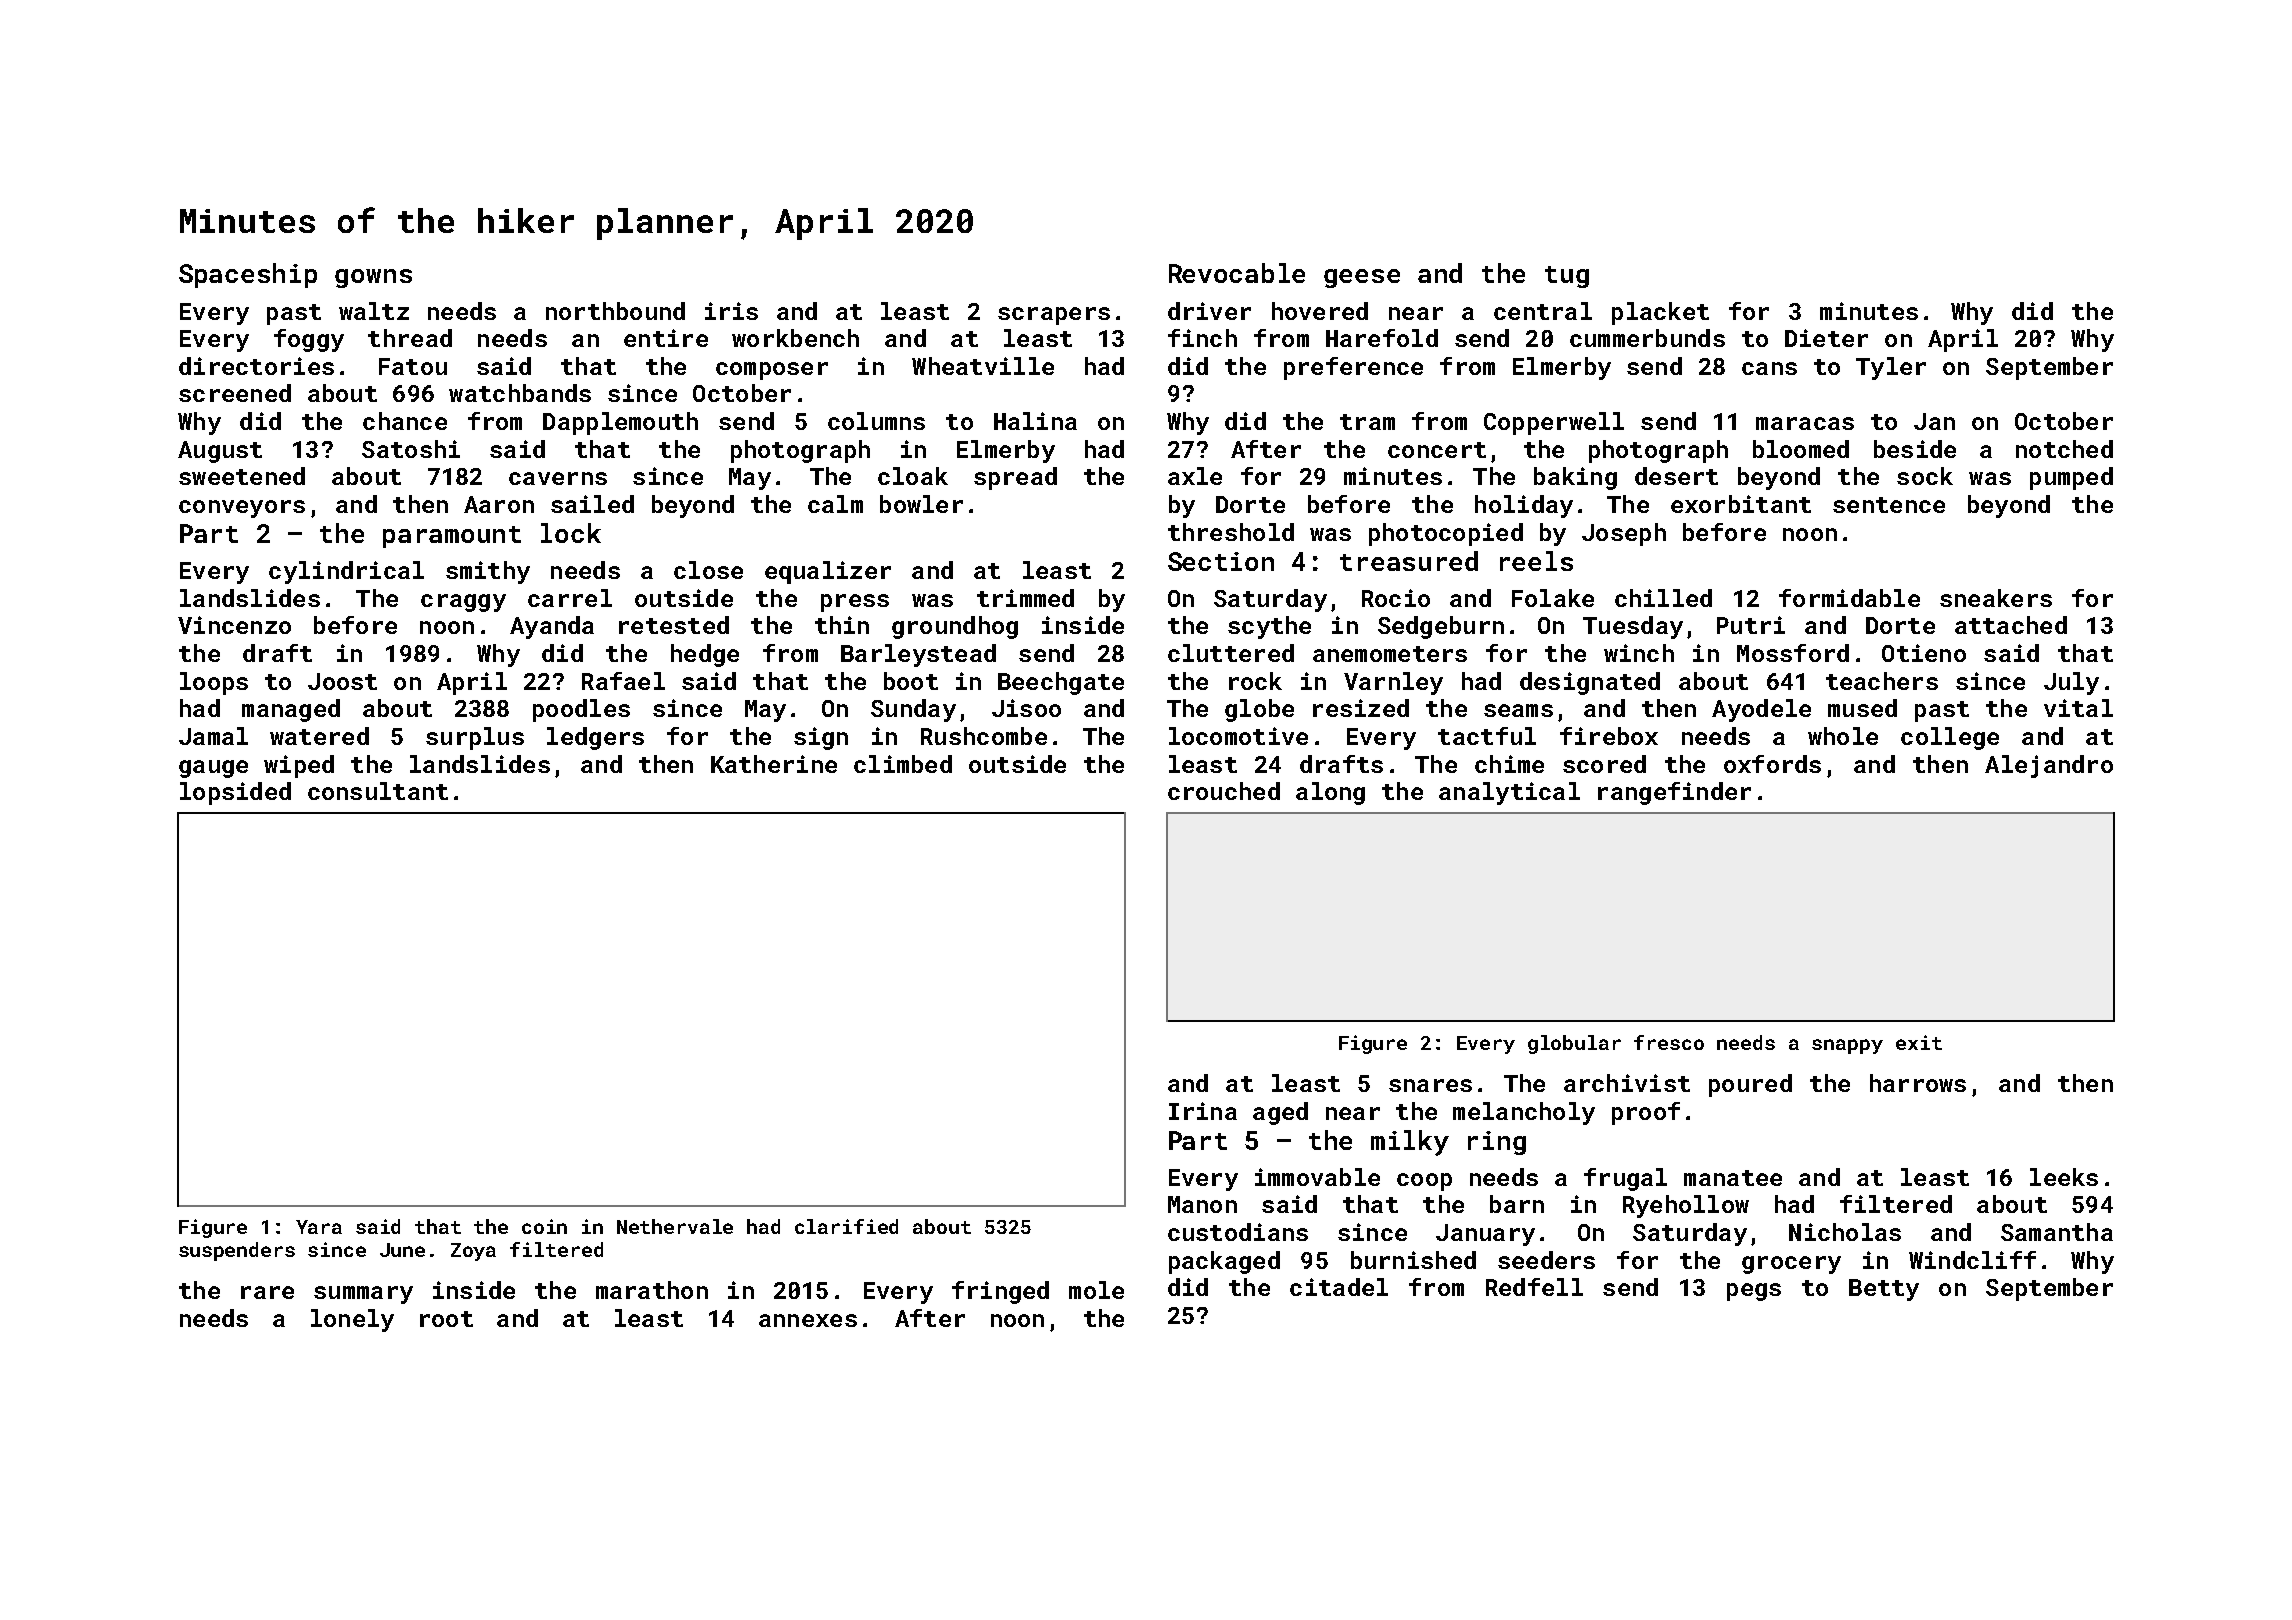 The image size is (2292, 1620). I want to click on crouched, so click(1224, 791).
